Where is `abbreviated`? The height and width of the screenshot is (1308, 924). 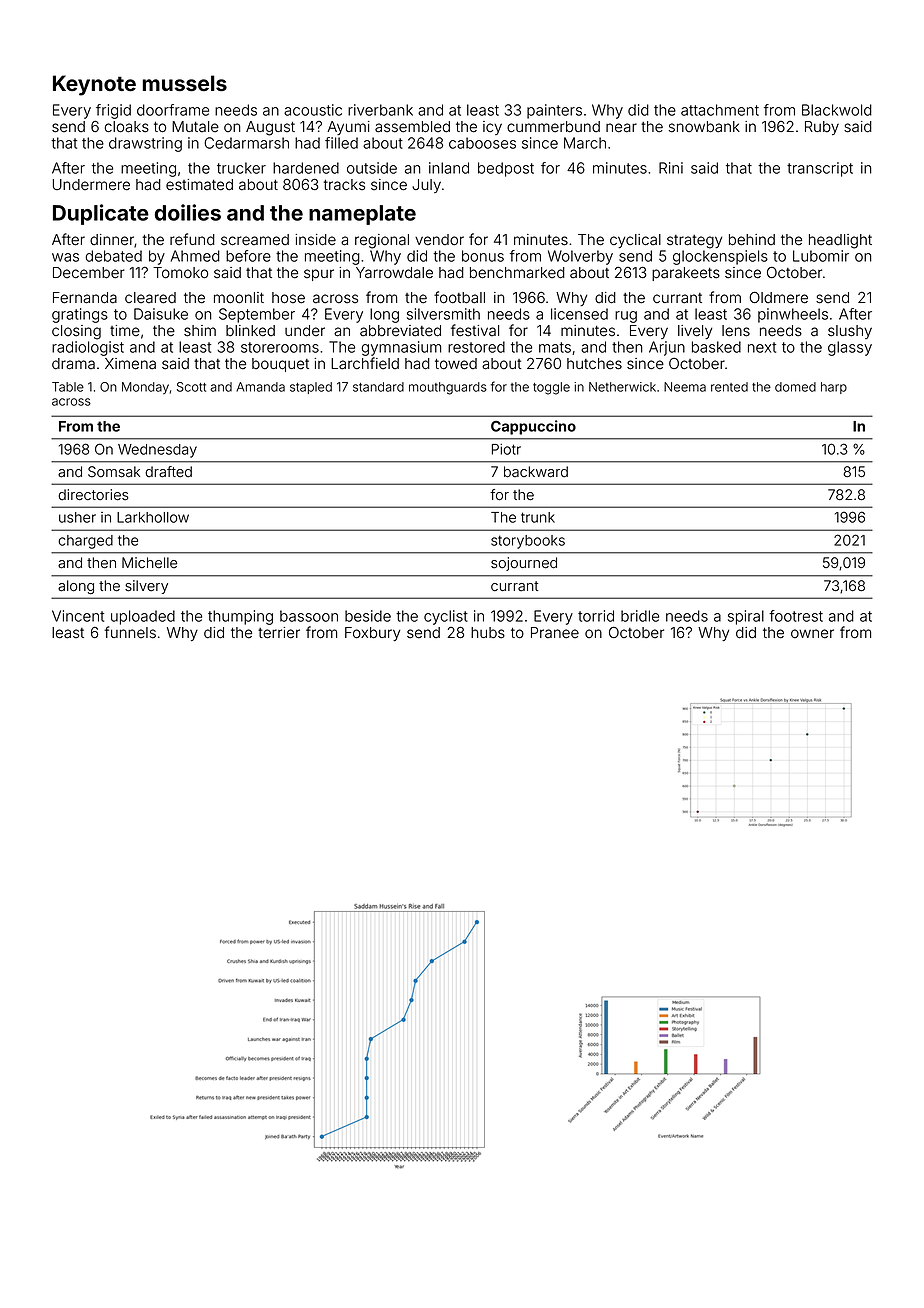
abbreviated is located at coordinates (400, 331).
